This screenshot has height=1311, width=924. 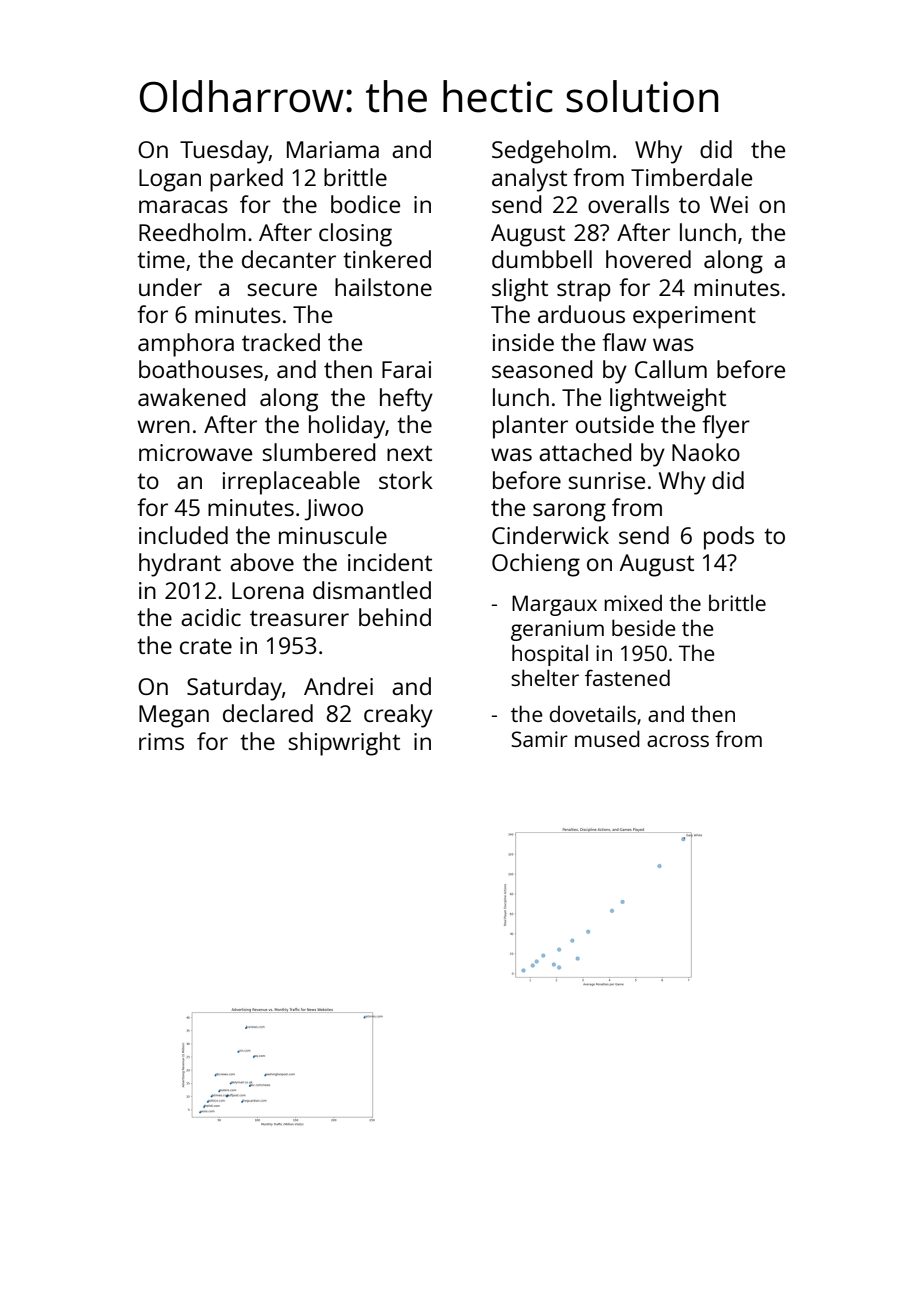 I want to click on mused, so click(x=607, y=738).
